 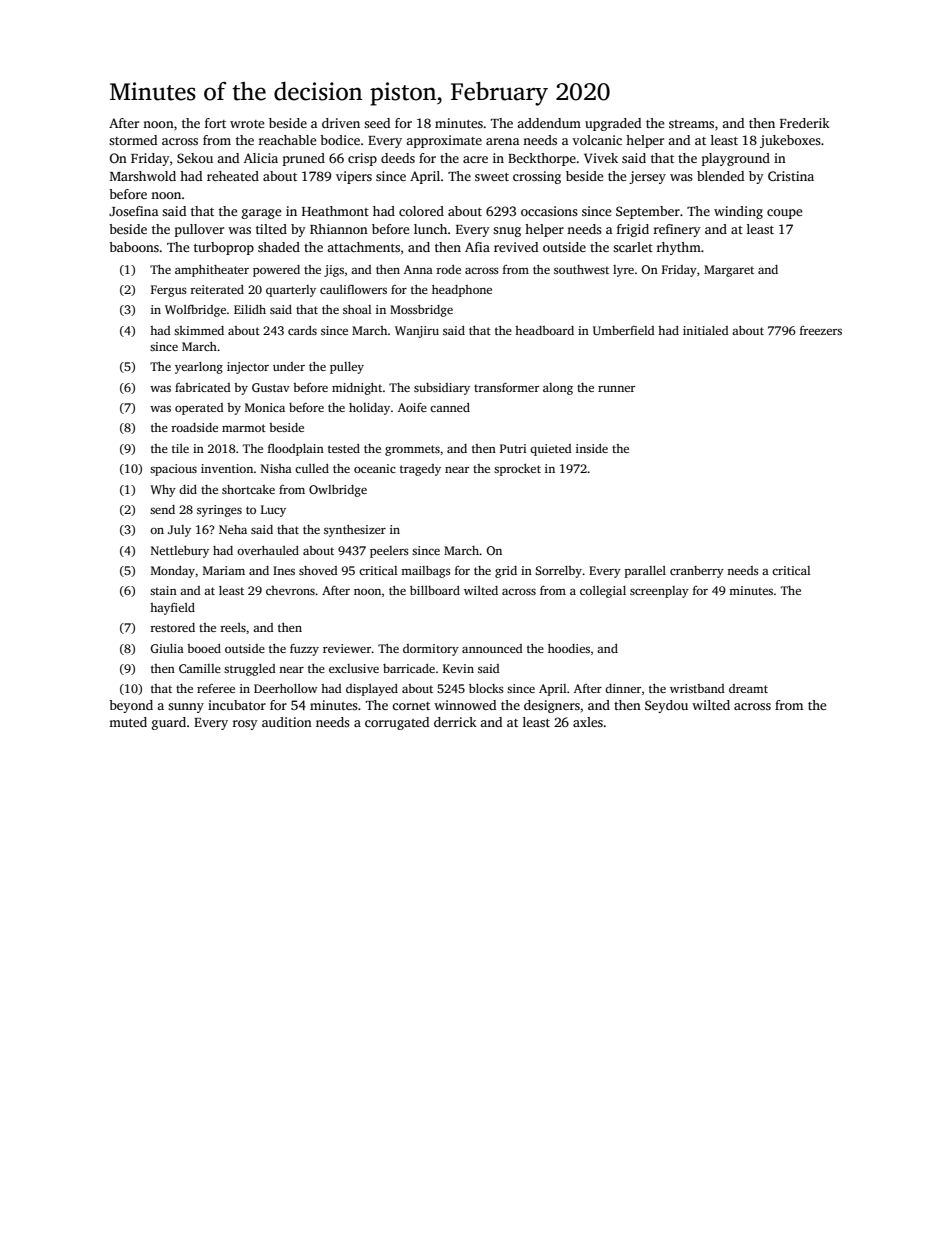 I want to click on cranberry, so click(x=697, y=572).
